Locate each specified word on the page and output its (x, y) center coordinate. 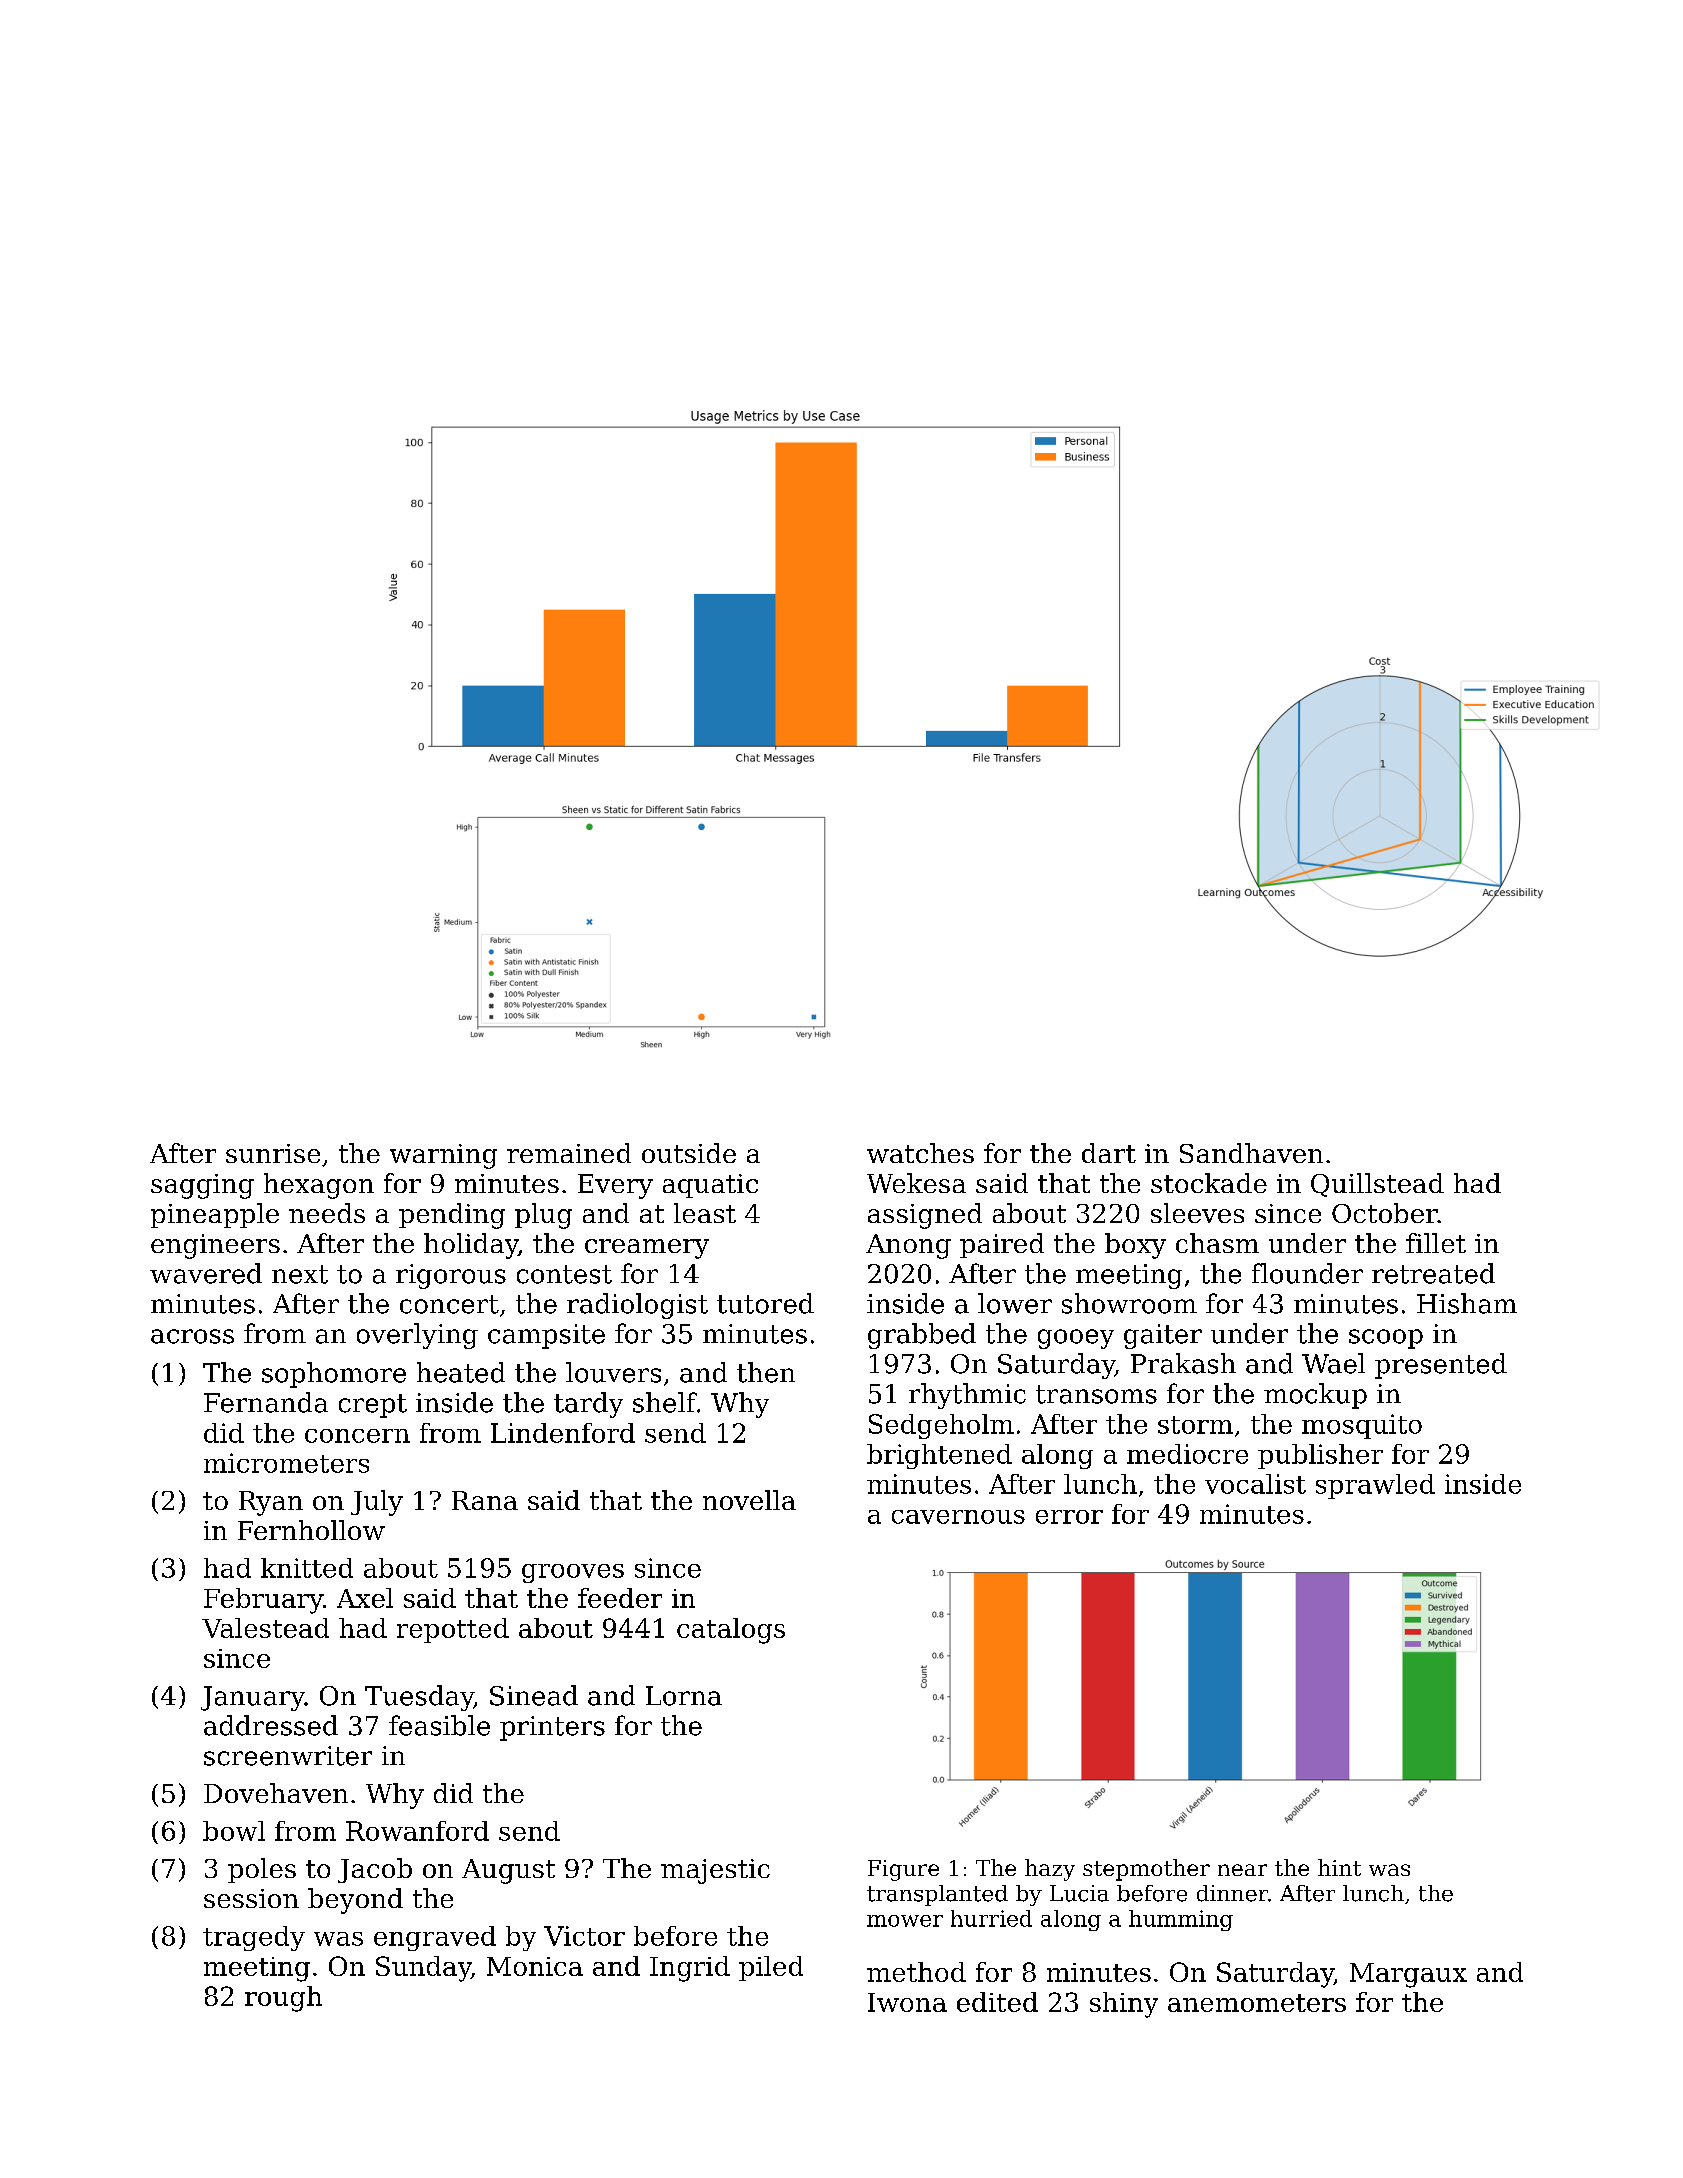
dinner (1232, 1893)
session (251, 1898)
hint (1339, 1867)
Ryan (271, 1503)
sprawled (1375, 1486)
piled (771, 1968)
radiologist (637, 1306)
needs (327, 1213)
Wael (1333, 1363)
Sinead (534, 1695)
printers (552, 1728)
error (1069, 1517)
